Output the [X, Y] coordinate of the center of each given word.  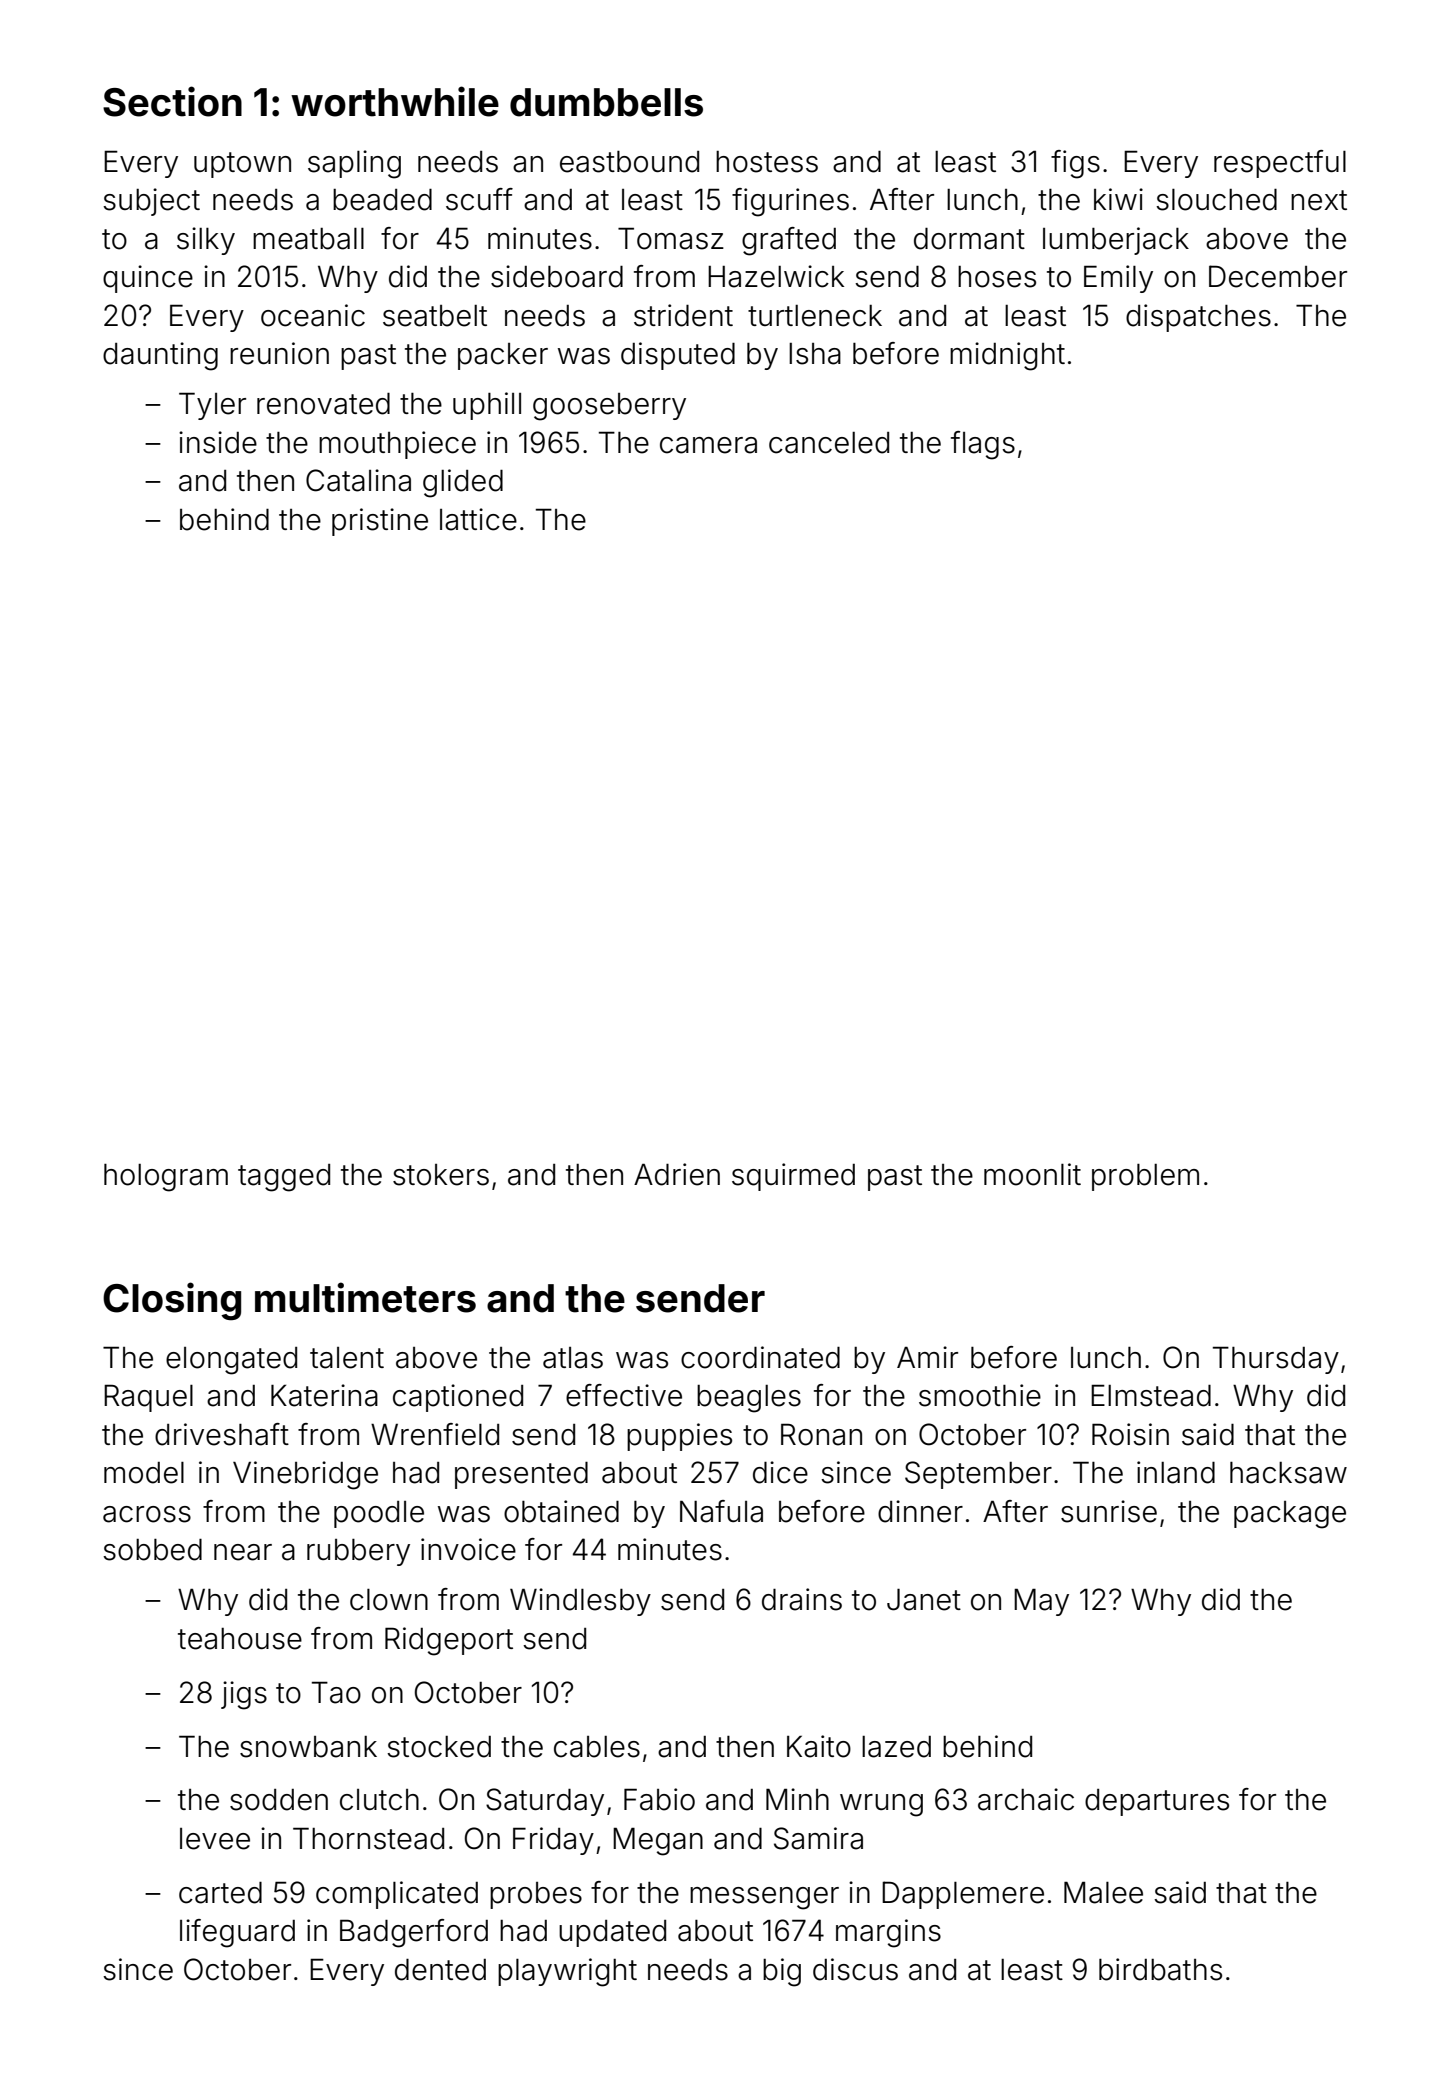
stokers [441, 1175]
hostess [767, 162]
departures [1157, 1802]
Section [172, 101]
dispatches [1198, 318]
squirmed [793, 1177]
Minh [797, 1799]
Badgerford [414, 1933]
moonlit [1032, 1174]
